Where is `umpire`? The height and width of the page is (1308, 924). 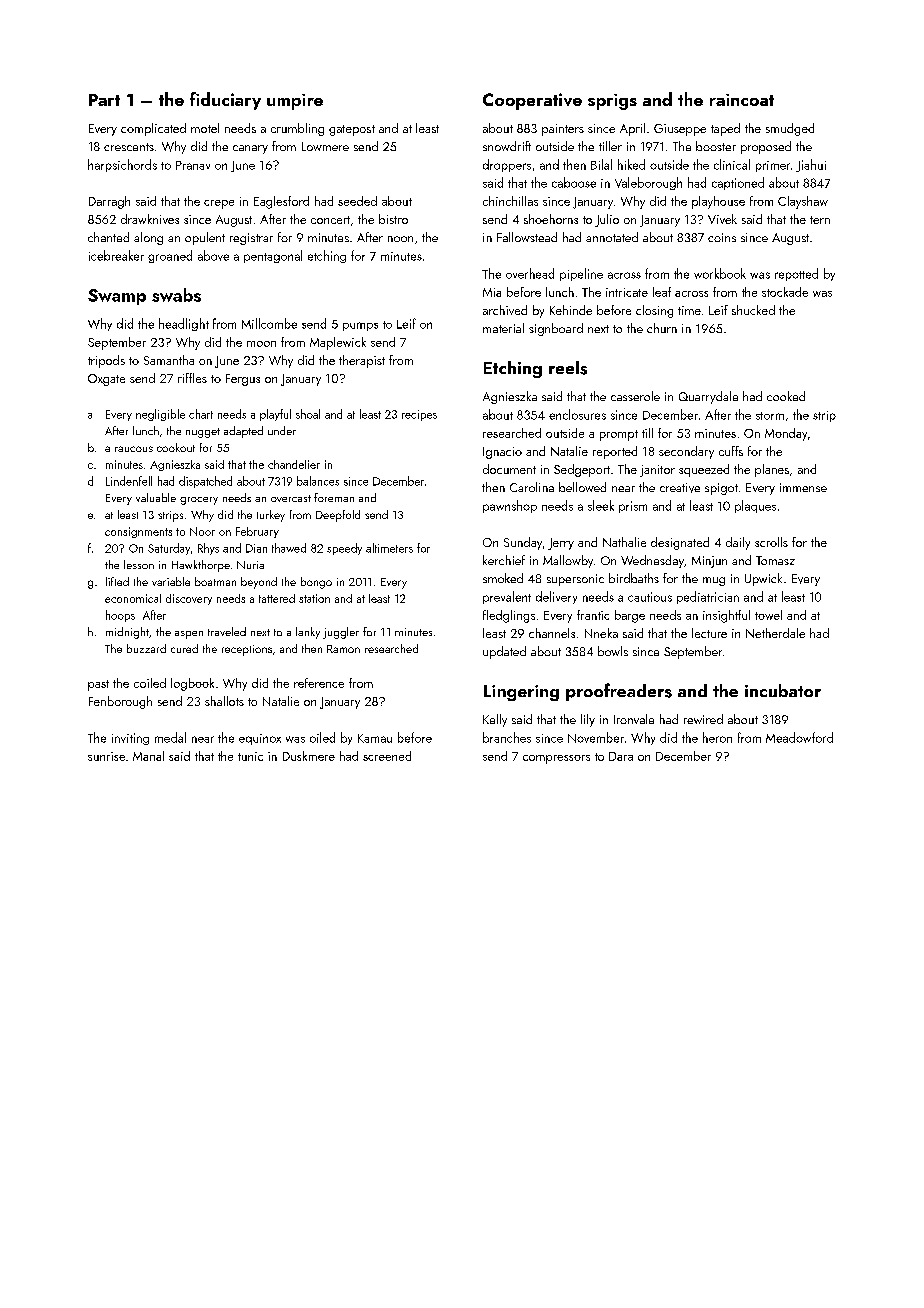 umpire is located at coordinates (295, 102).
